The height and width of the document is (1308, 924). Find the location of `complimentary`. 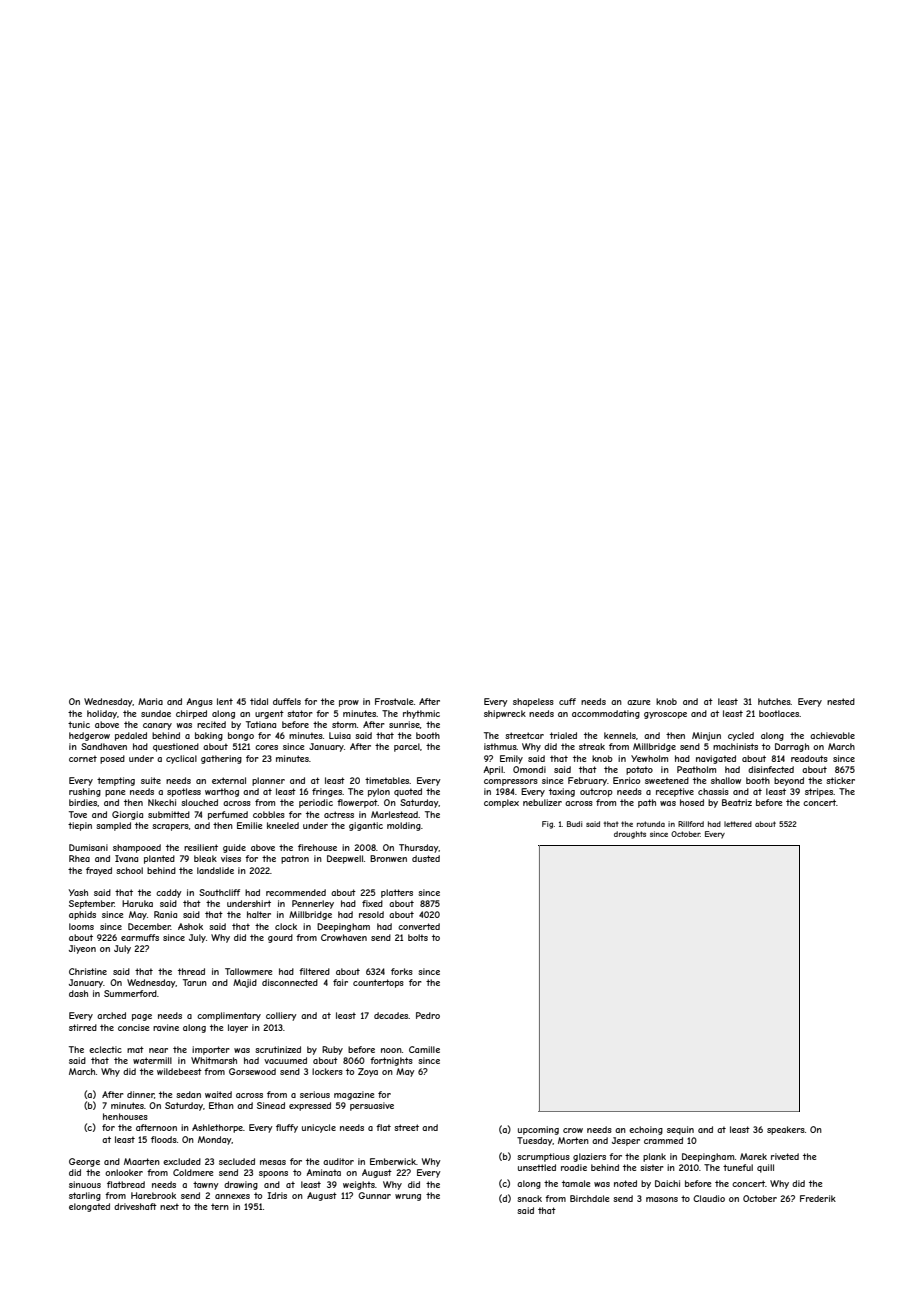

complimentary is located at coordinates (229, 1016).
